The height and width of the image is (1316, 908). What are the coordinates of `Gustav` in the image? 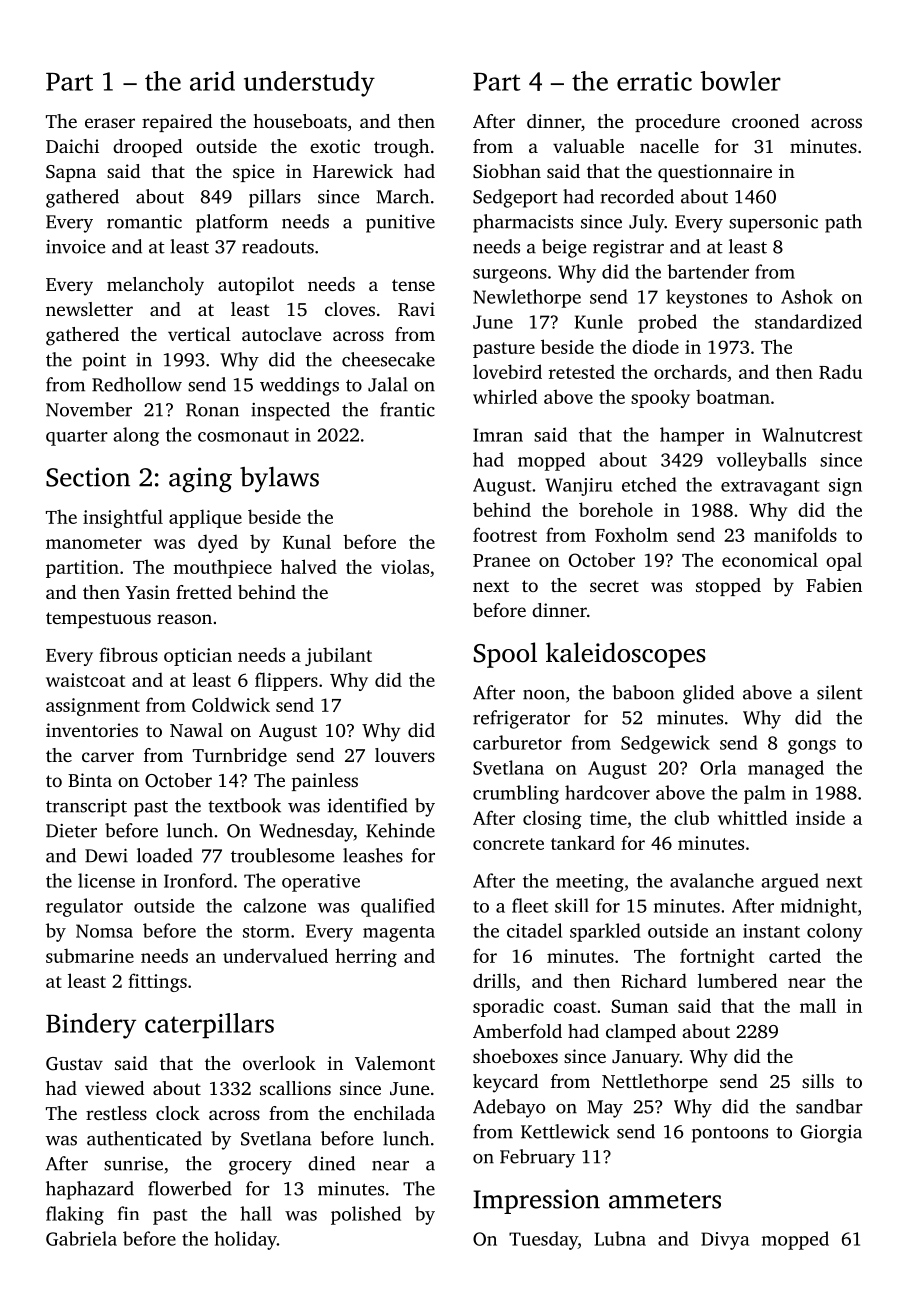 It's located at (74, 1064).
